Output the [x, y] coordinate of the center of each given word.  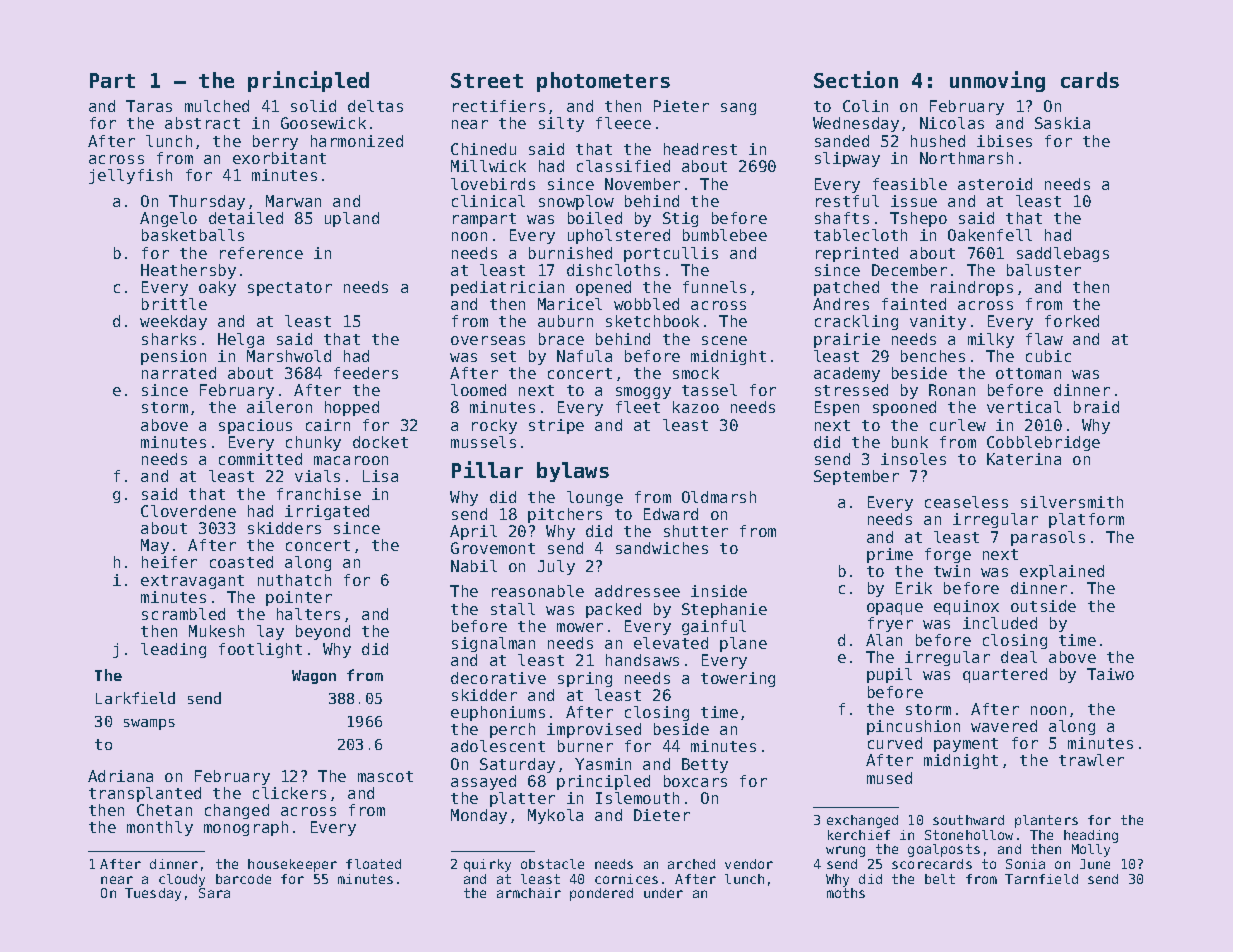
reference [261, 253]
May [155, 546]
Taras [149, 106]
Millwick [488, 166]
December [909, 270]
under [663, 893]
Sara [214, 893]
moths [846, 893]
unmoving [997, 81]
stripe [556, 426]
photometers [603, 82]
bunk [910, 442]
